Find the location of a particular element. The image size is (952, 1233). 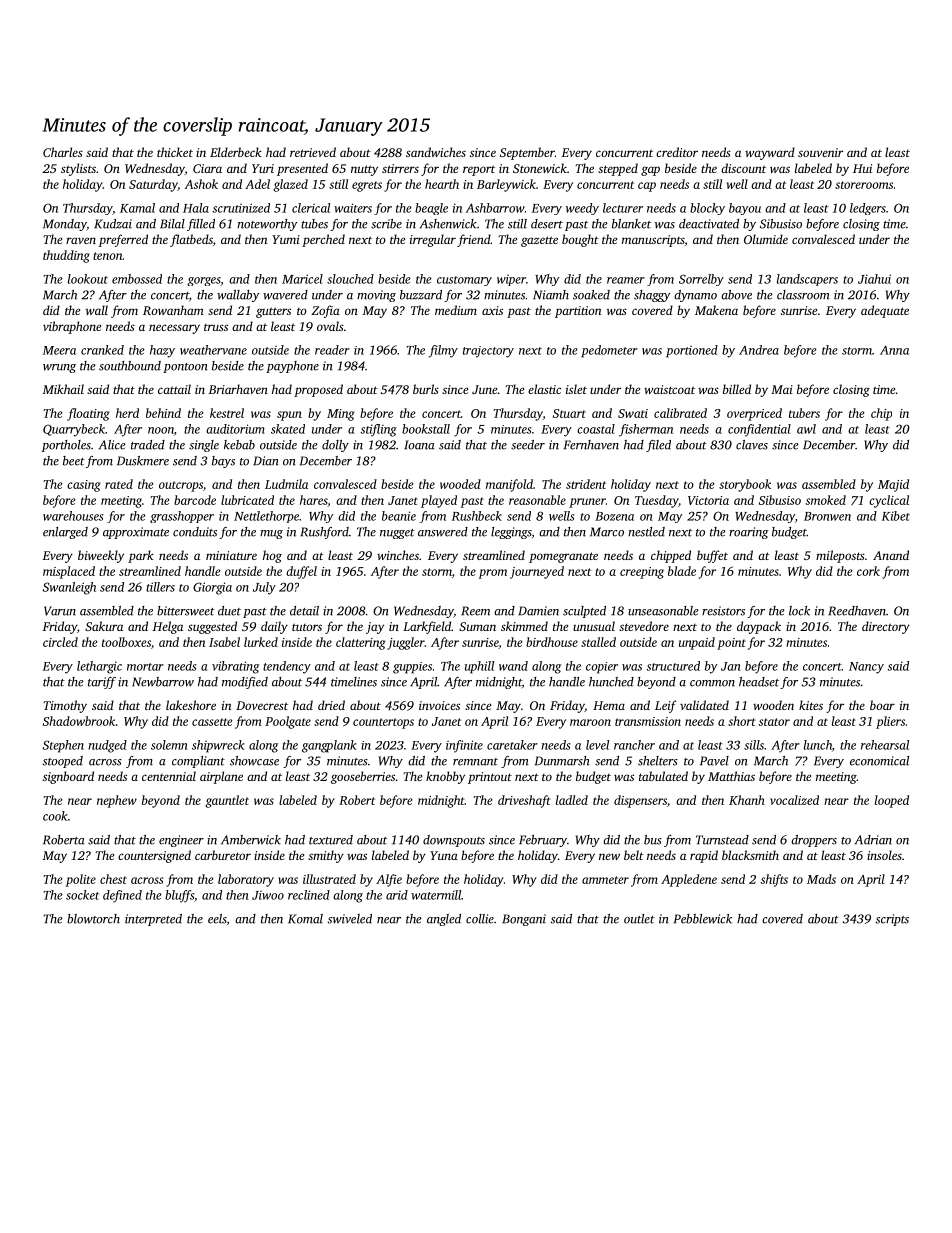

Stephen is located at coordinates (63, 746).
